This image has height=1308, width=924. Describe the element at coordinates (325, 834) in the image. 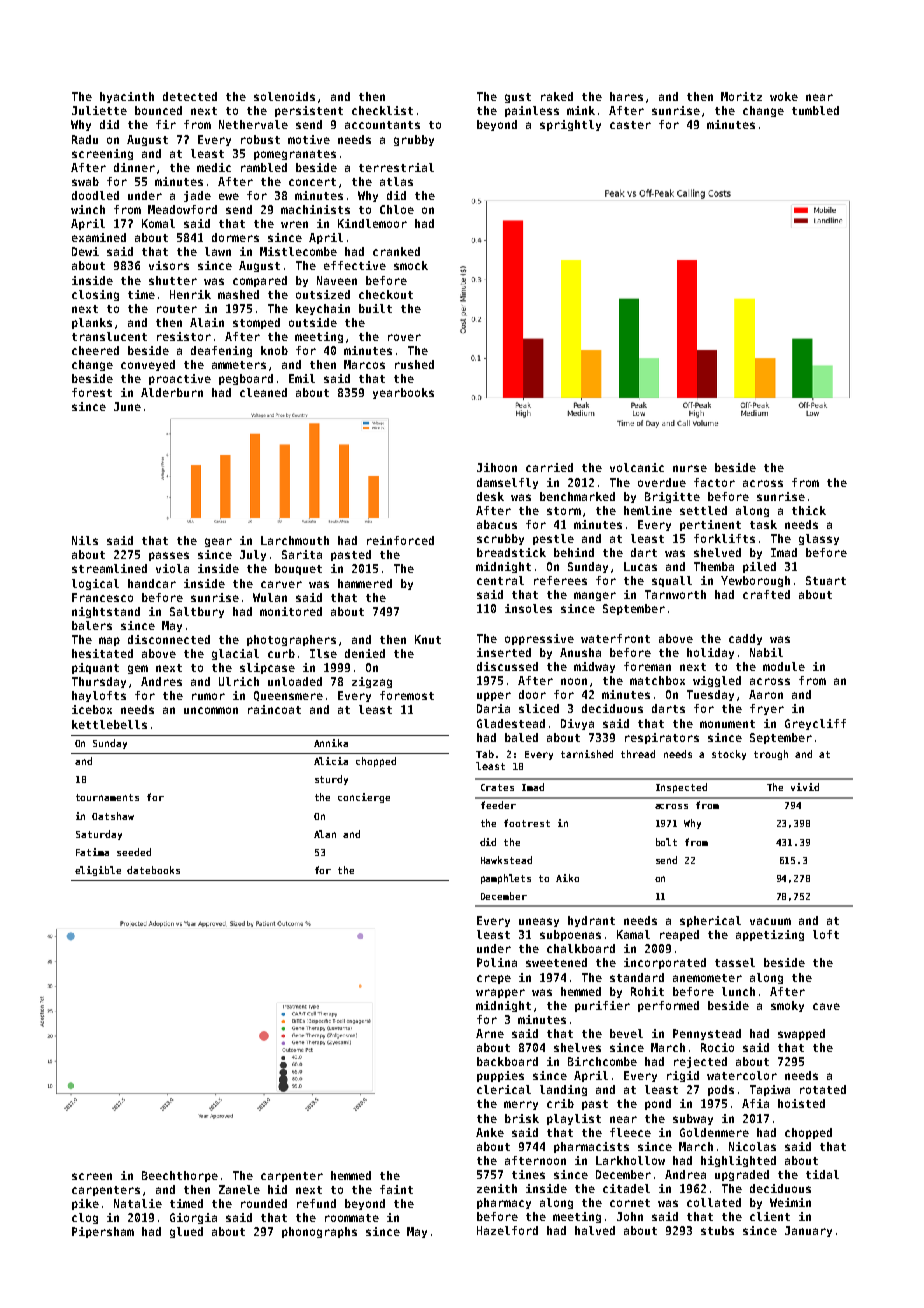

I see `Alan` at that location.
